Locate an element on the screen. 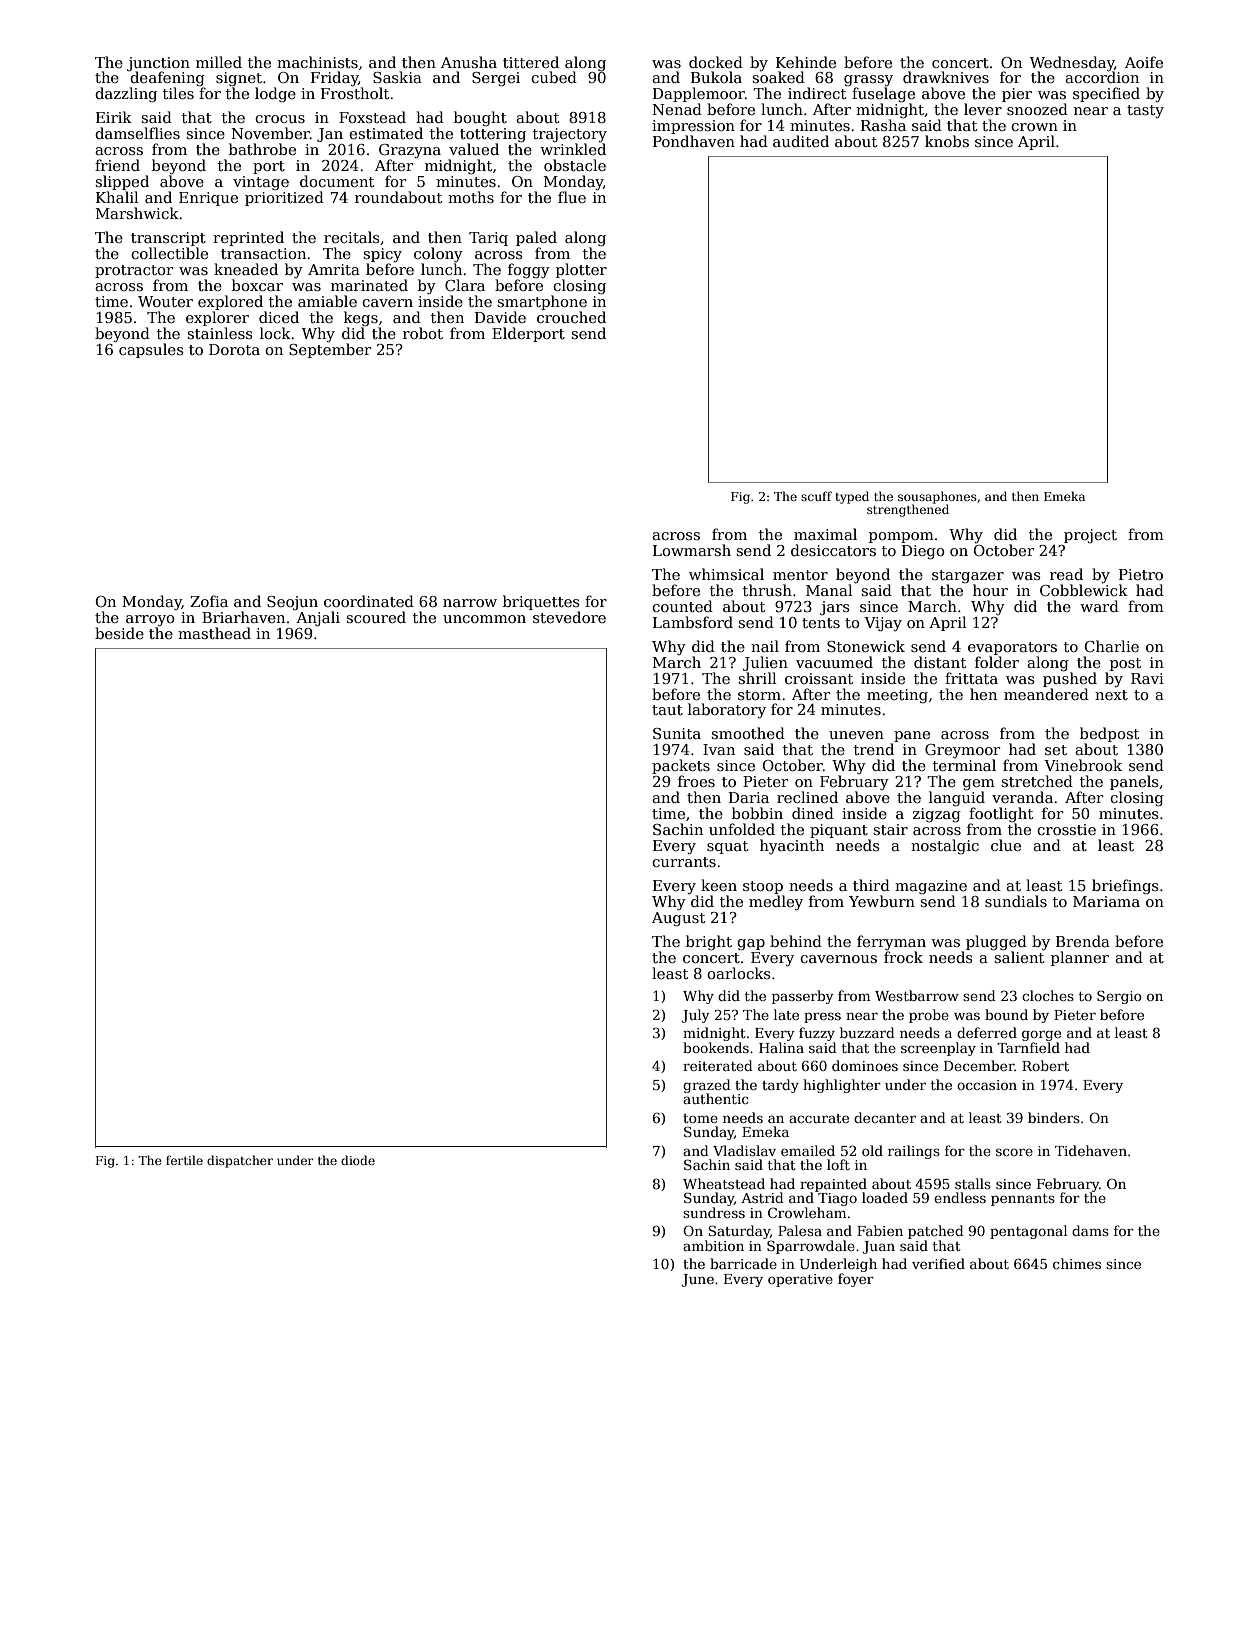  drawknives is located at coordinates (946, 77).
